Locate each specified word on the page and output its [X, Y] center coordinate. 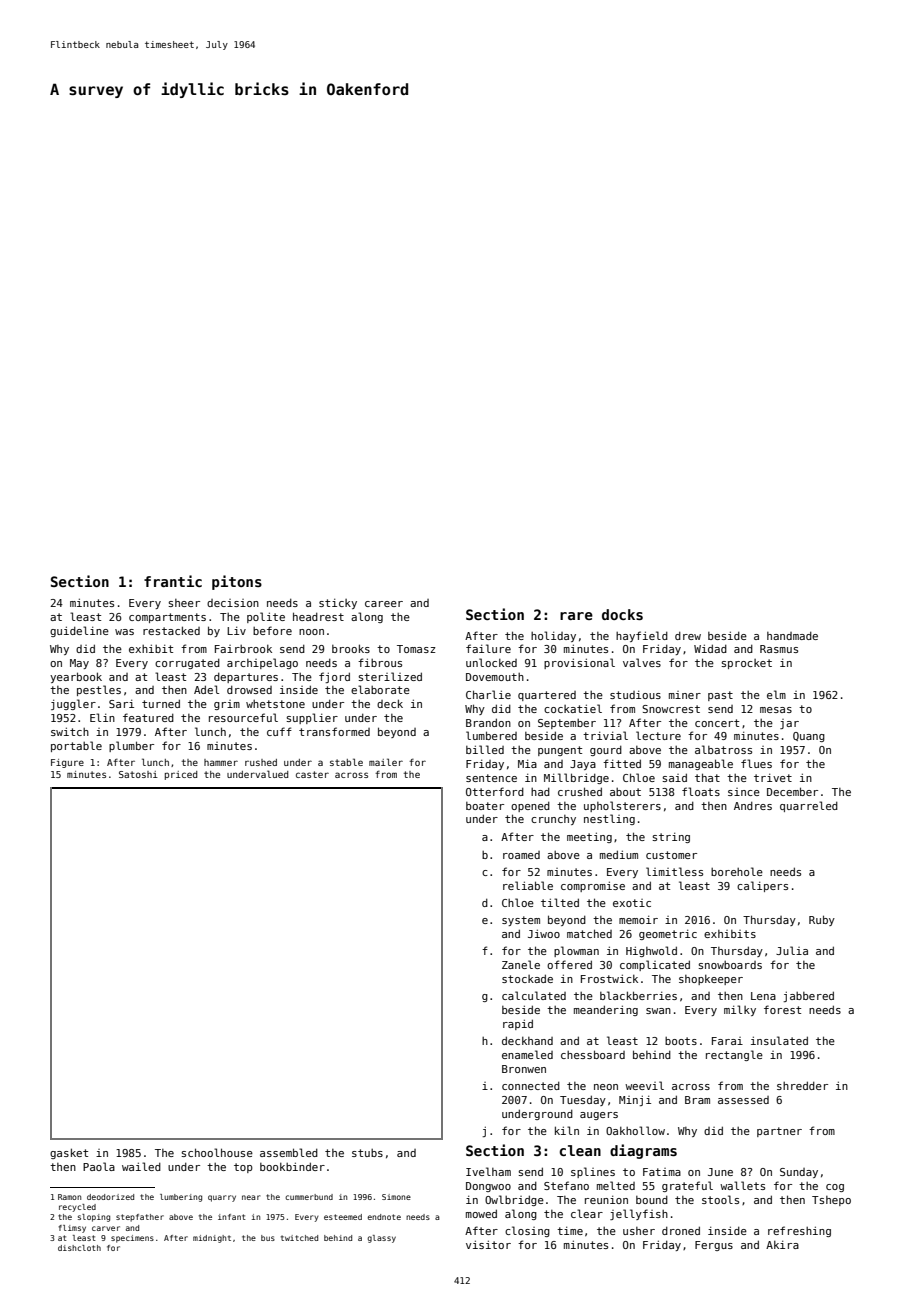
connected [531, 1085]
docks [622, 614]
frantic [173, 581]
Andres [753, 805]
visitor [488, 1244]
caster [312, 774]
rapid [518, 1024]
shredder [802, 1085]
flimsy [72, 1229]
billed [485, 749]
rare [576, 616]
